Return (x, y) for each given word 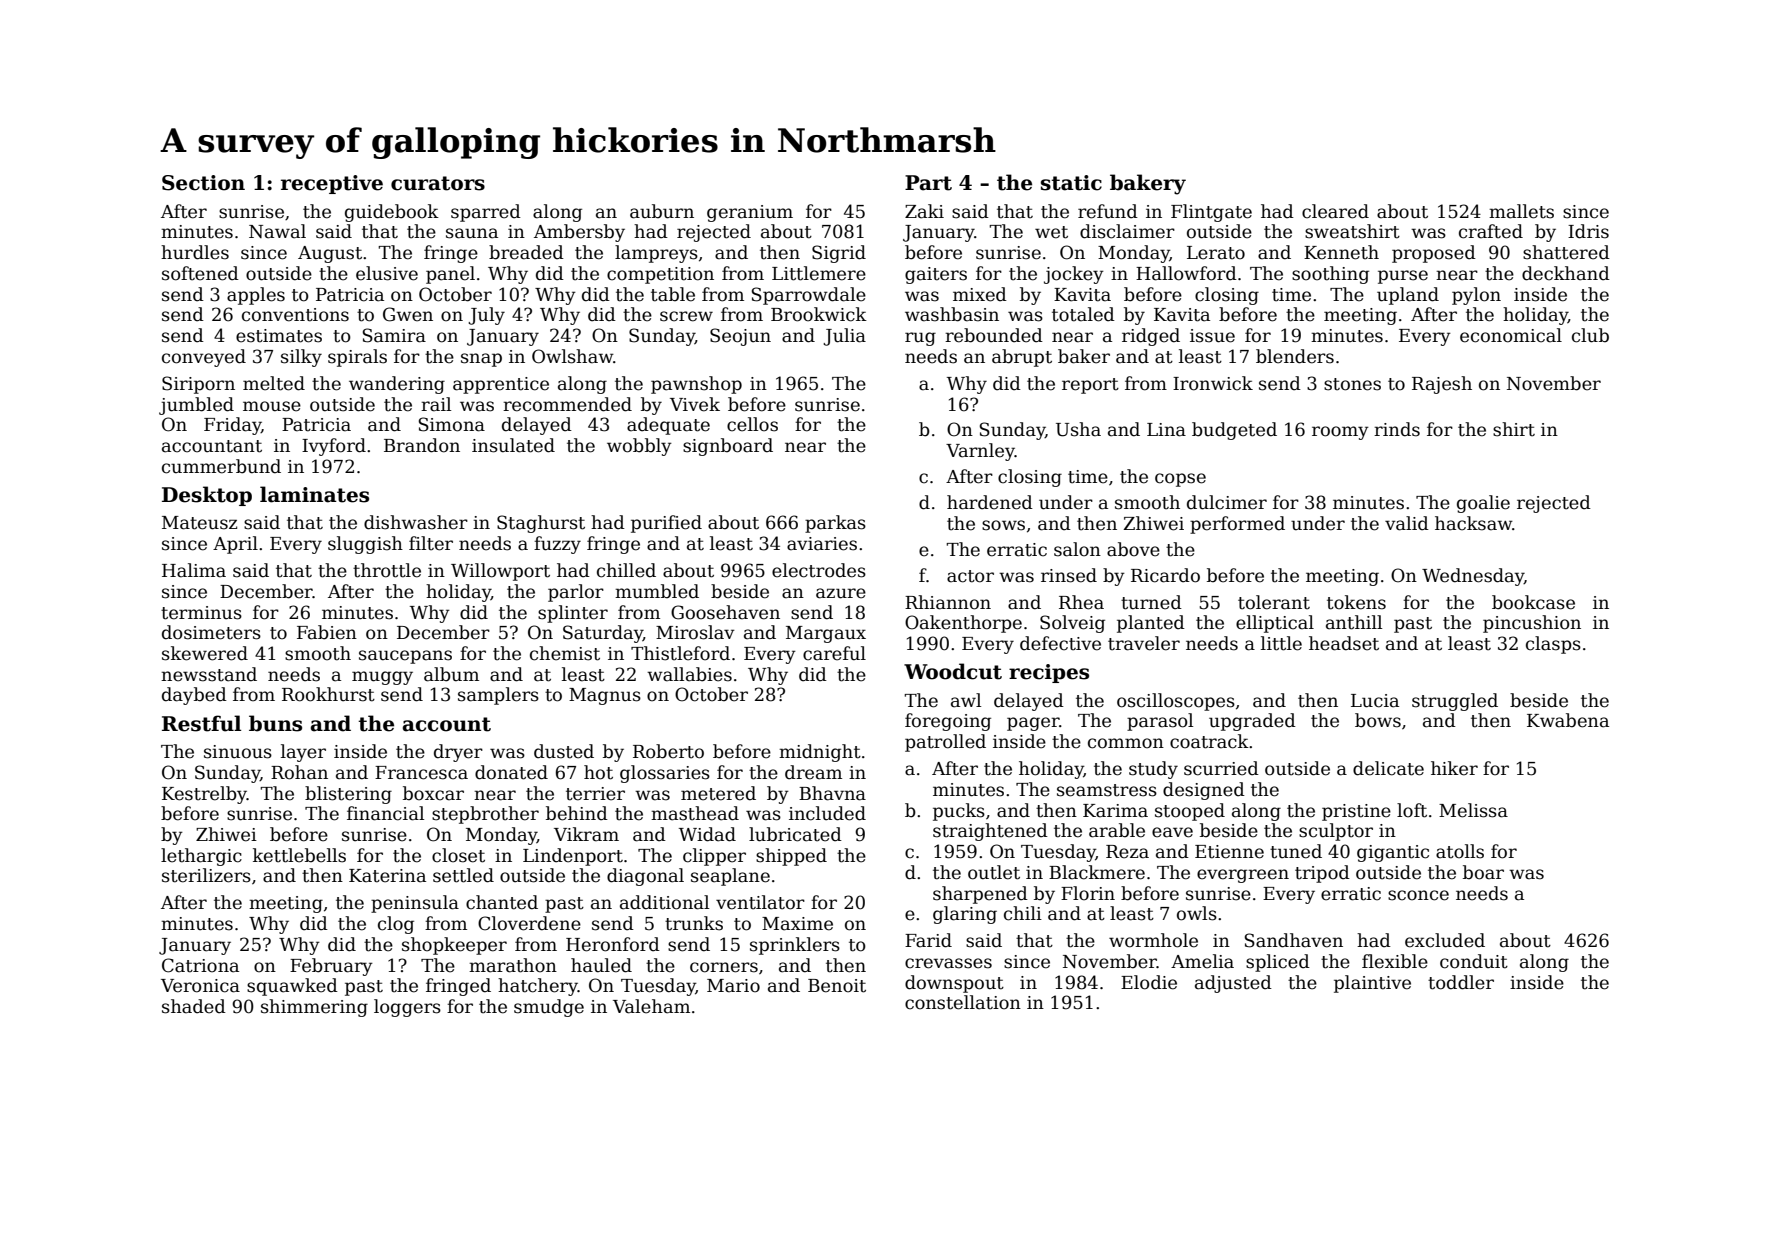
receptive (332, 184)
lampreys (656, 254)
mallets (1521, 211)
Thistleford (680, 653)
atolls (1460, 851)
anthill (1354, 622)
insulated (513, 445)
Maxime (797, 924)
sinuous (238, 752)
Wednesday (1473, 577)
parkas (835, 524)
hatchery (538, 987)
